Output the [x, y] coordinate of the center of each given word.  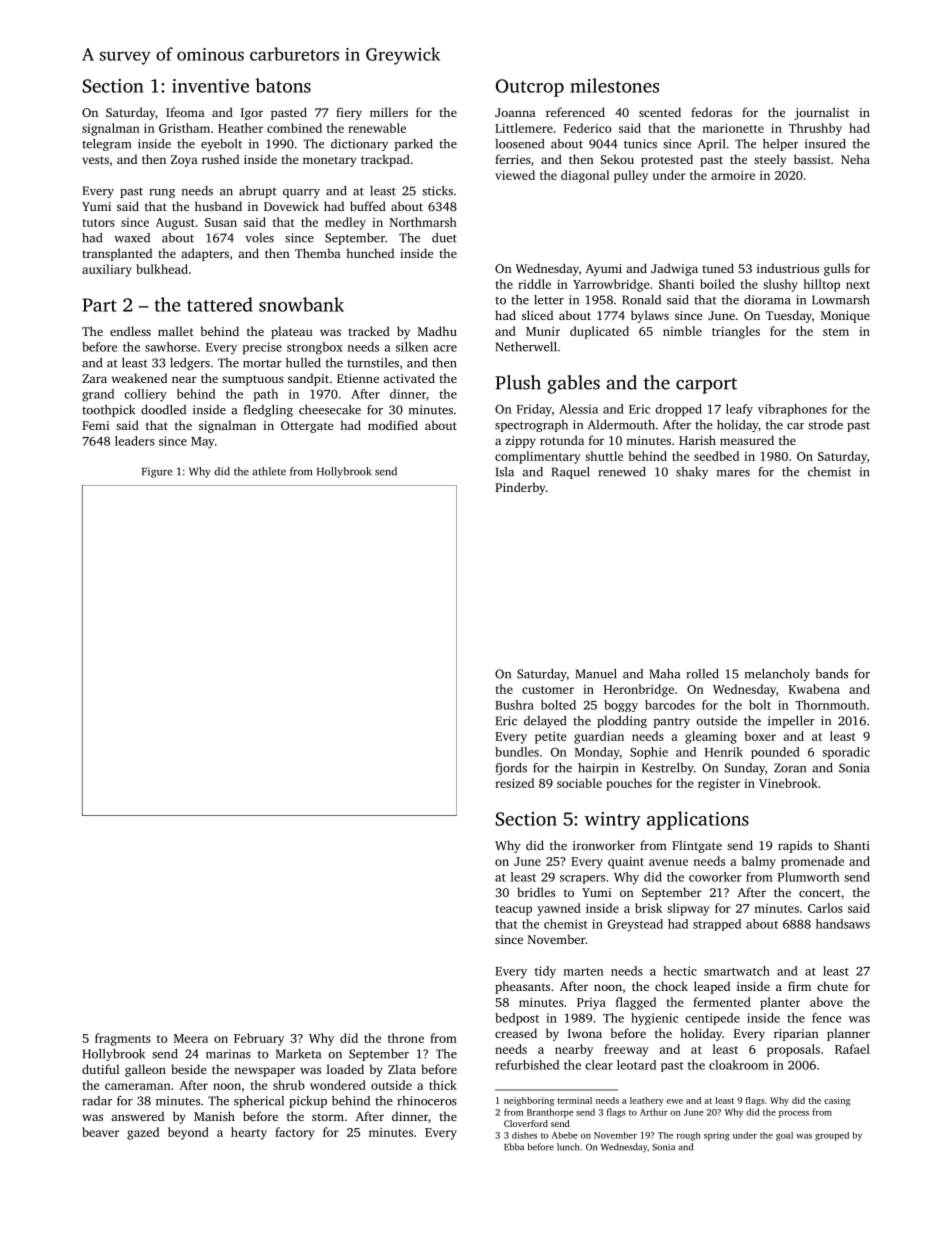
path [266, 395]
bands [831, 674]
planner [848, 1034]
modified [393, 425]
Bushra [514, 705]
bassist [812, 159]
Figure [157, 472]
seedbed [716, 456]
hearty [249, 1133]
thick [443, 1085]
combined [294, 128]
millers [389, 112]
